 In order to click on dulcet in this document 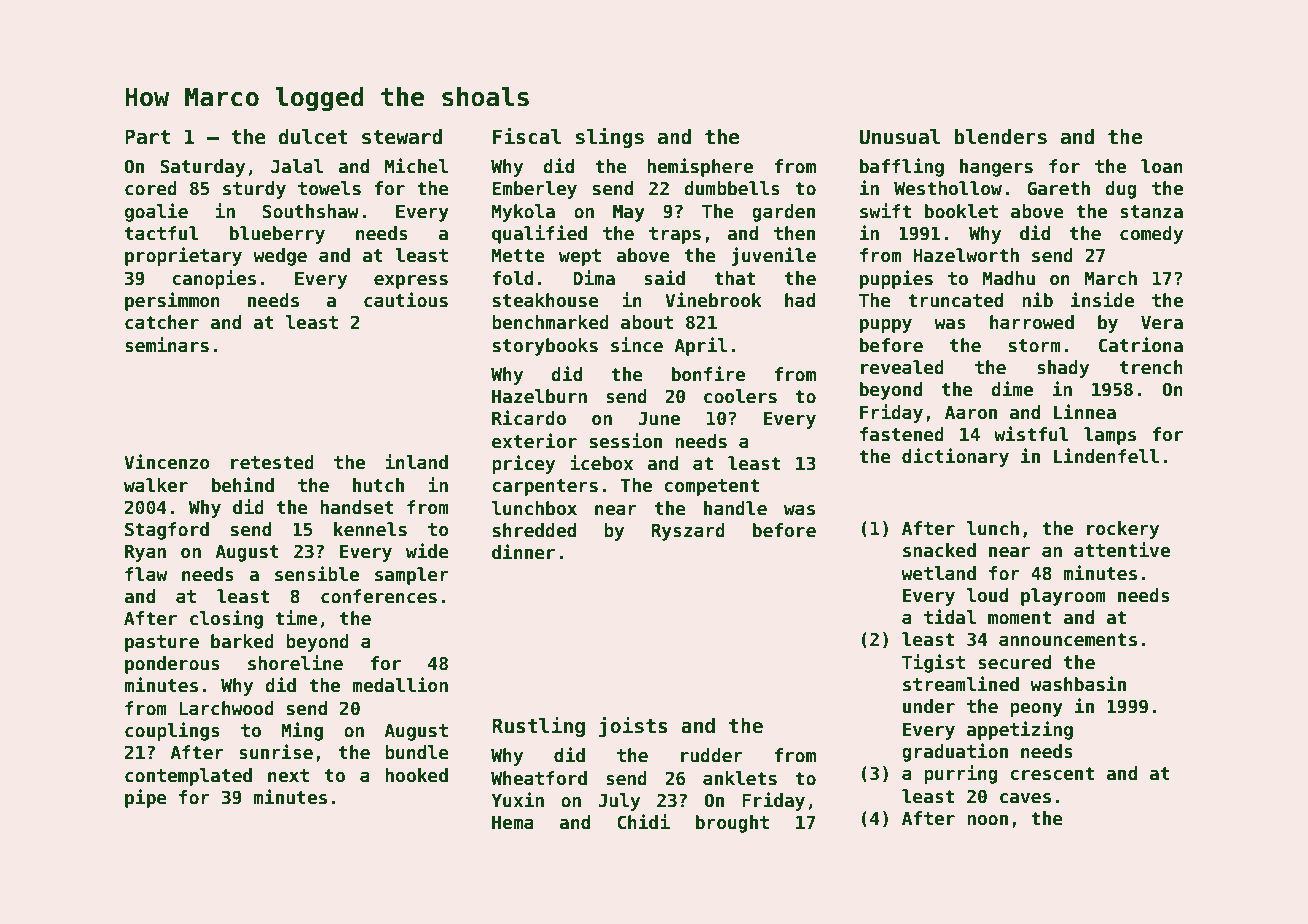, I will do `click(313, 137)`.
